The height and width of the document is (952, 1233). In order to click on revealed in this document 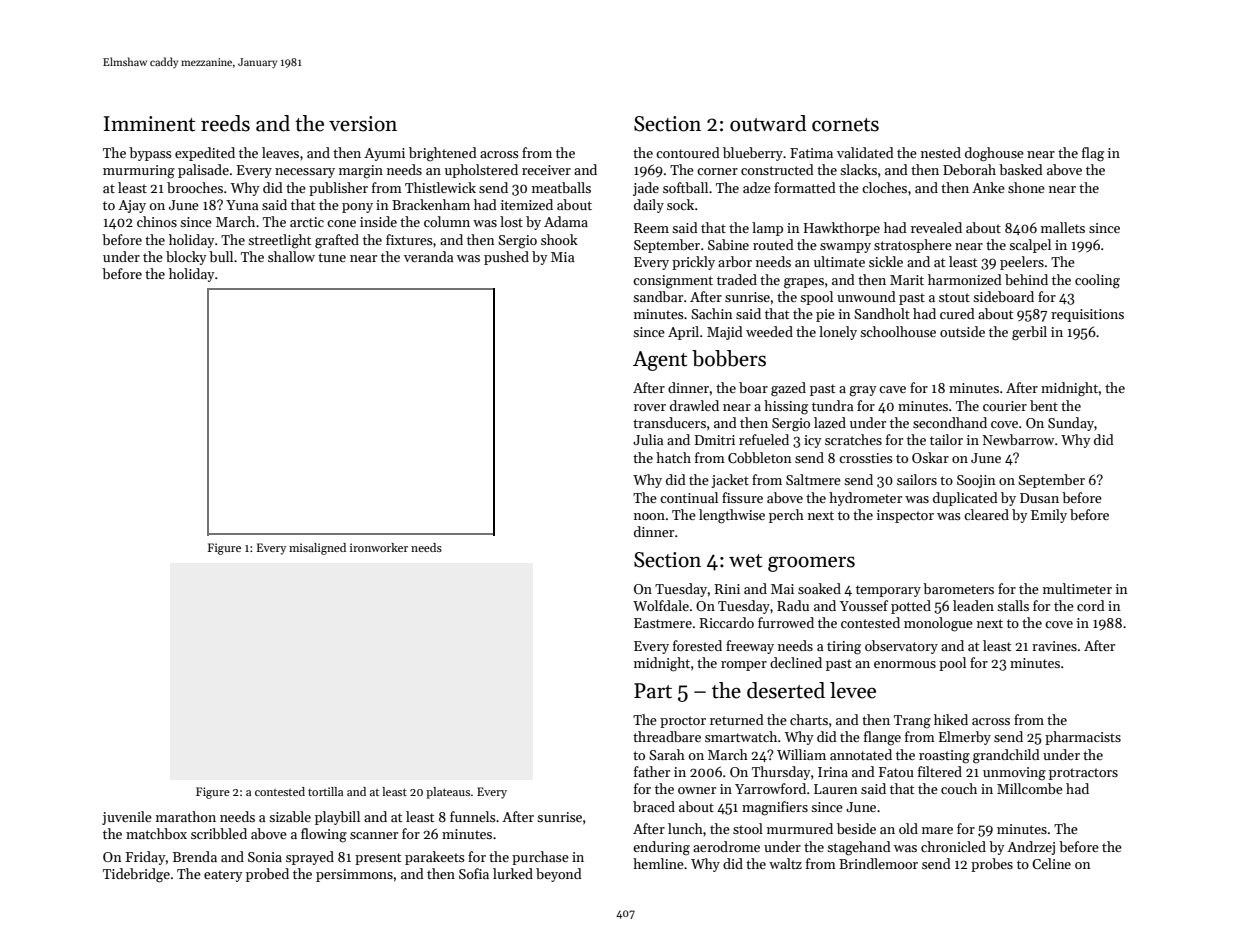, I will do `click(936, 227)`.
